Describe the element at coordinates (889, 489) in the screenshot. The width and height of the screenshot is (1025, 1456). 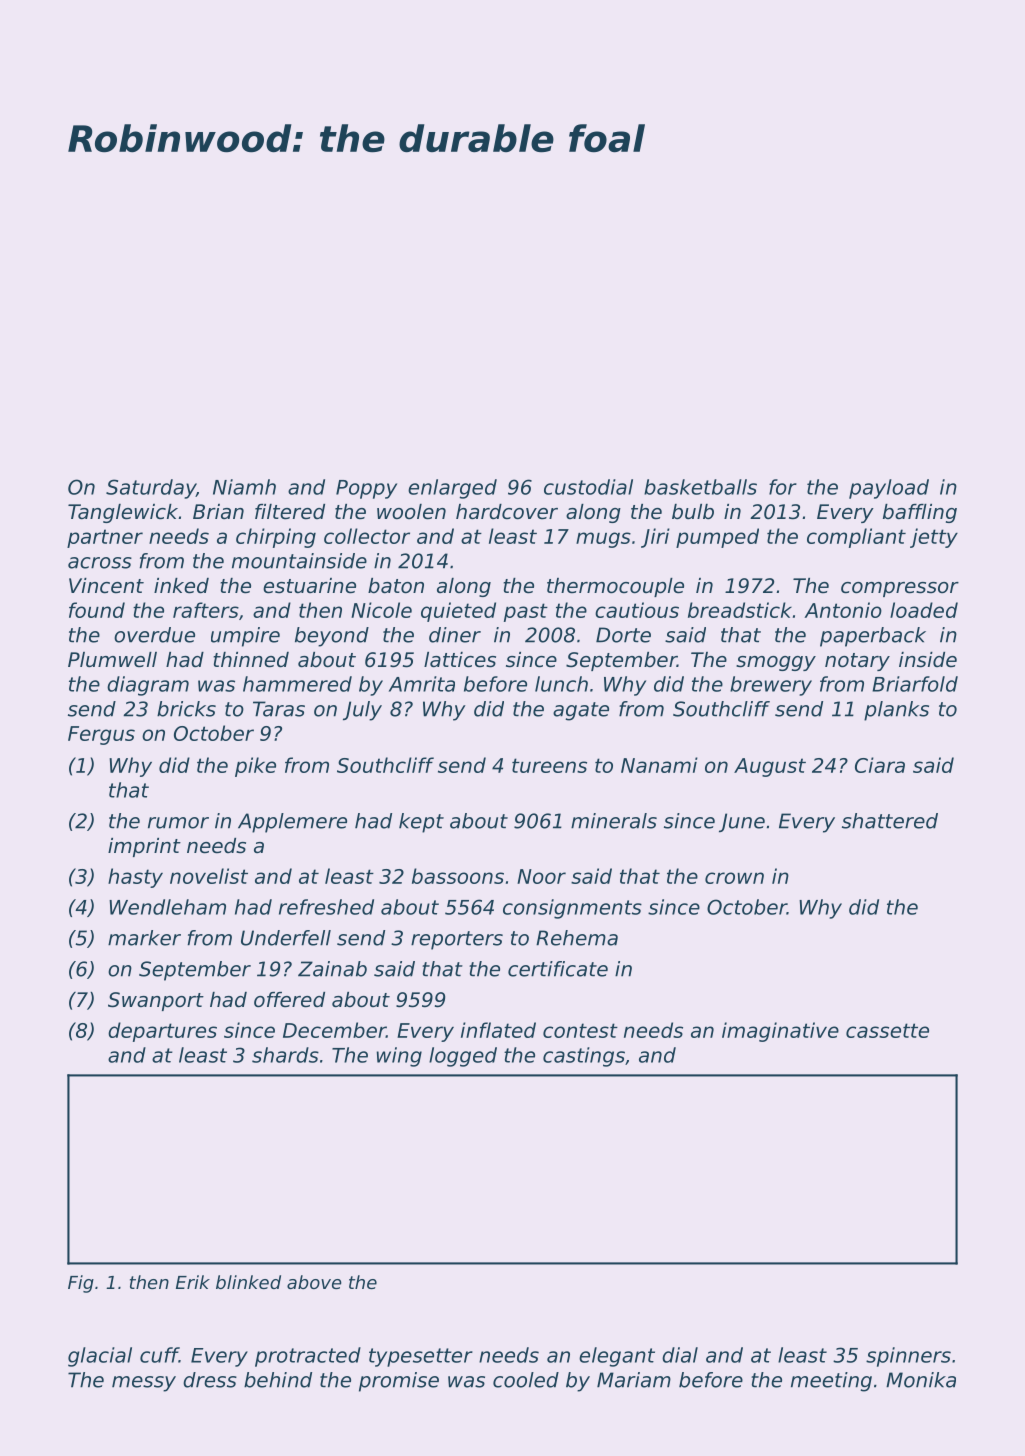
I see `payload` at that location.
